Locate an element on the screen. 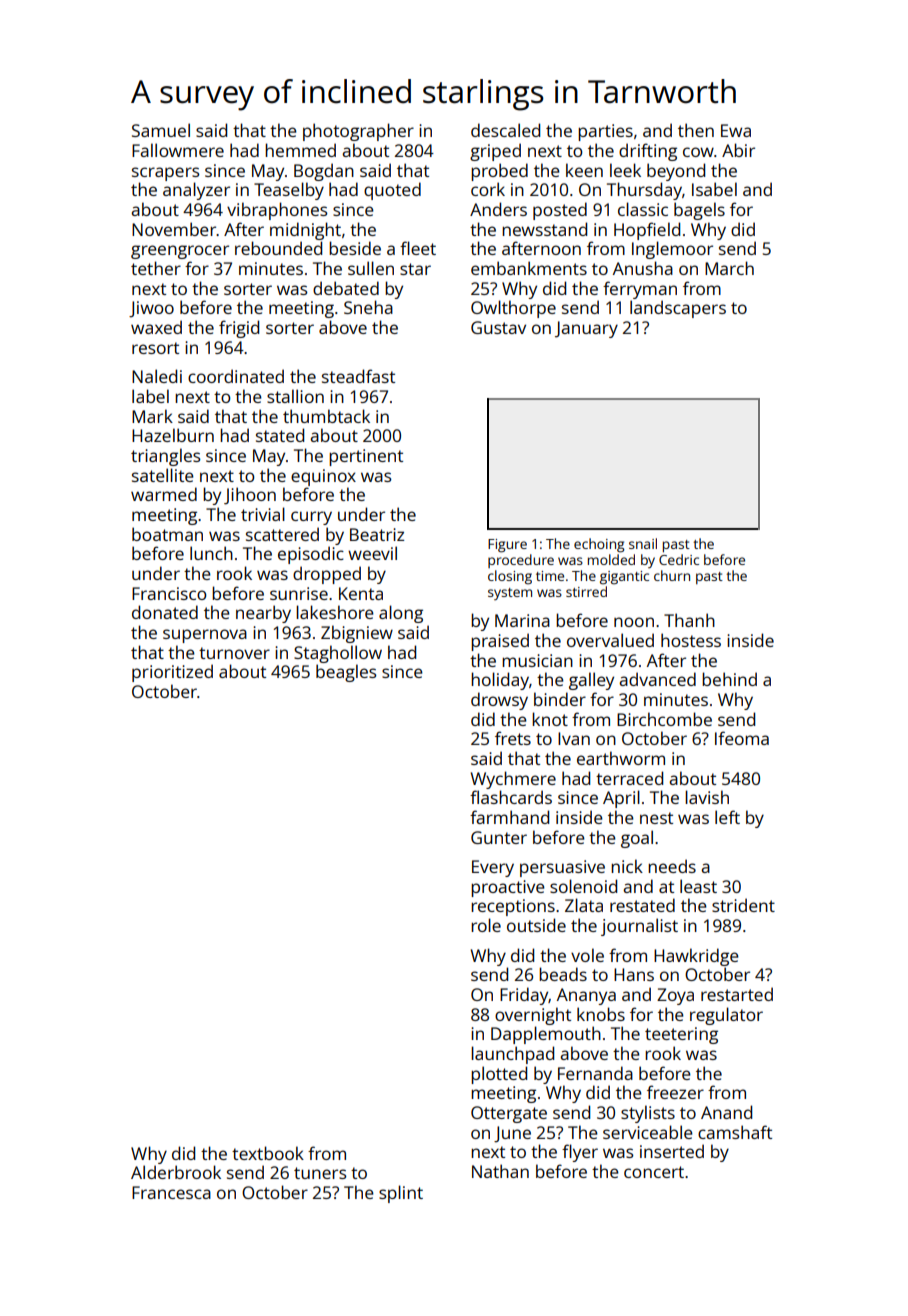 The height and width of the screenshot is (1316, 908). Samuel is located at coordinates (161, 130).
